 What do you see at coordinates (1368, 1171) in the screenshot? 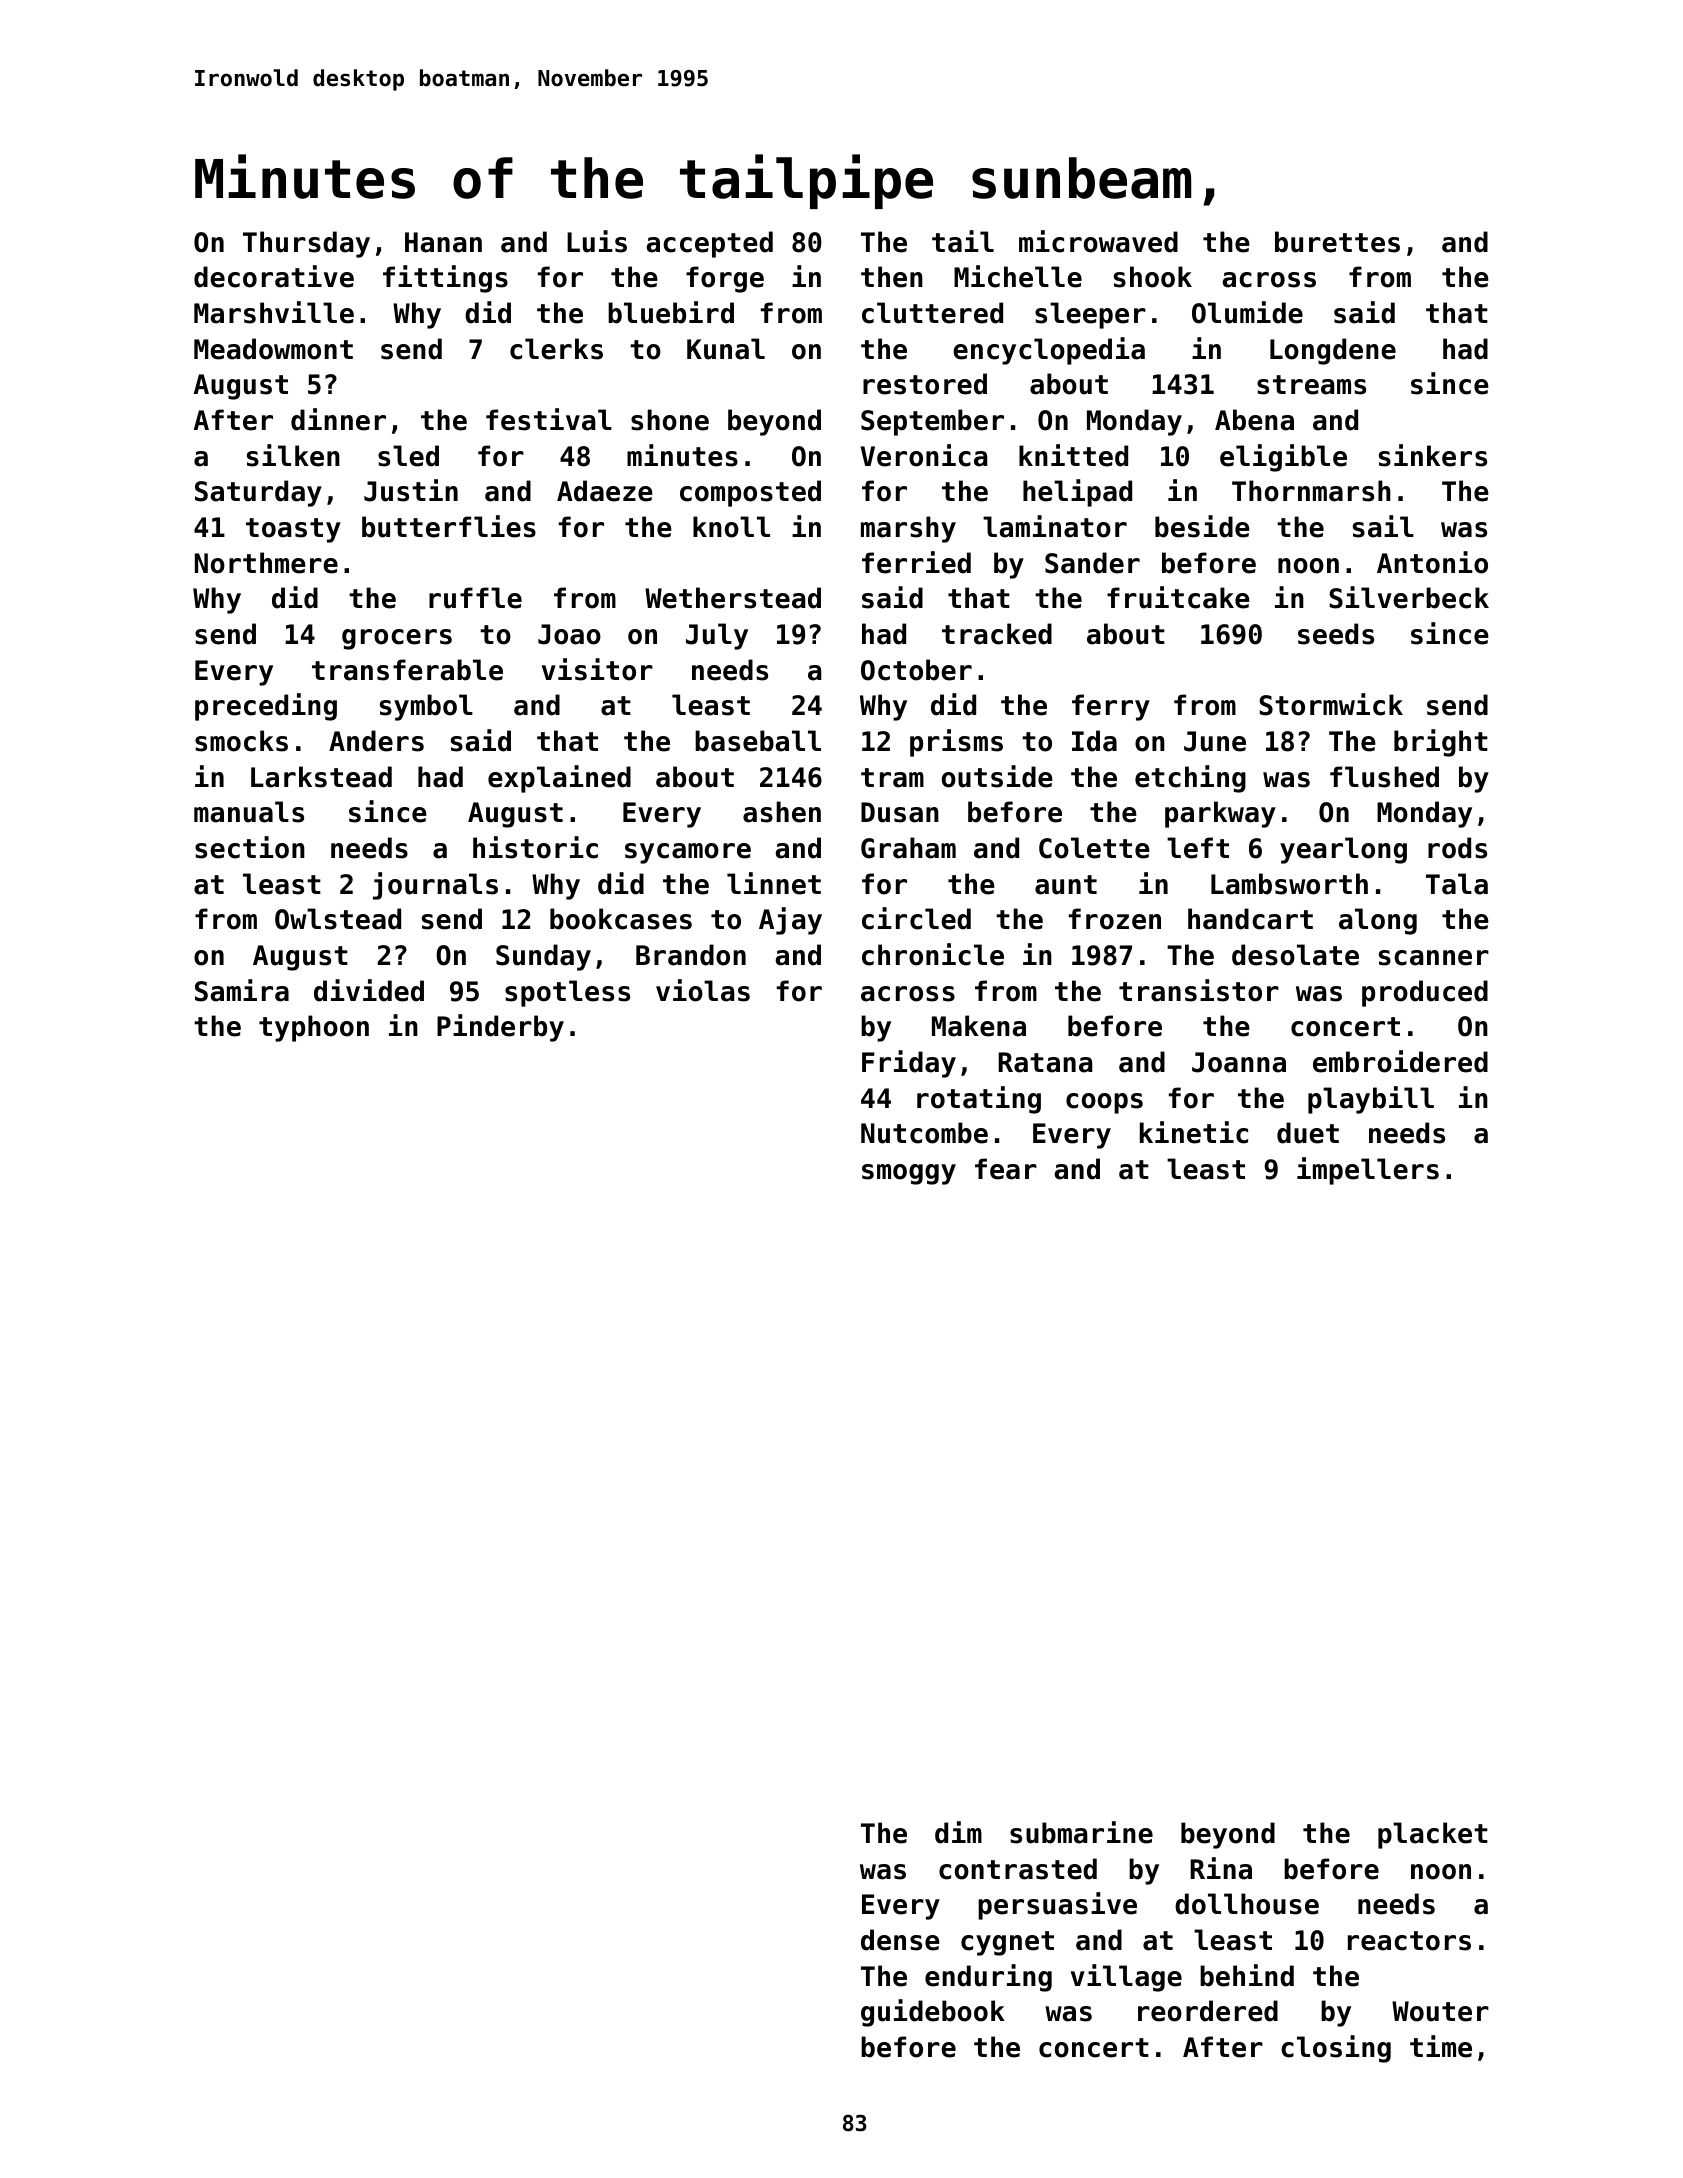
I see `impellers` at bounding box center [1368, 1171].
